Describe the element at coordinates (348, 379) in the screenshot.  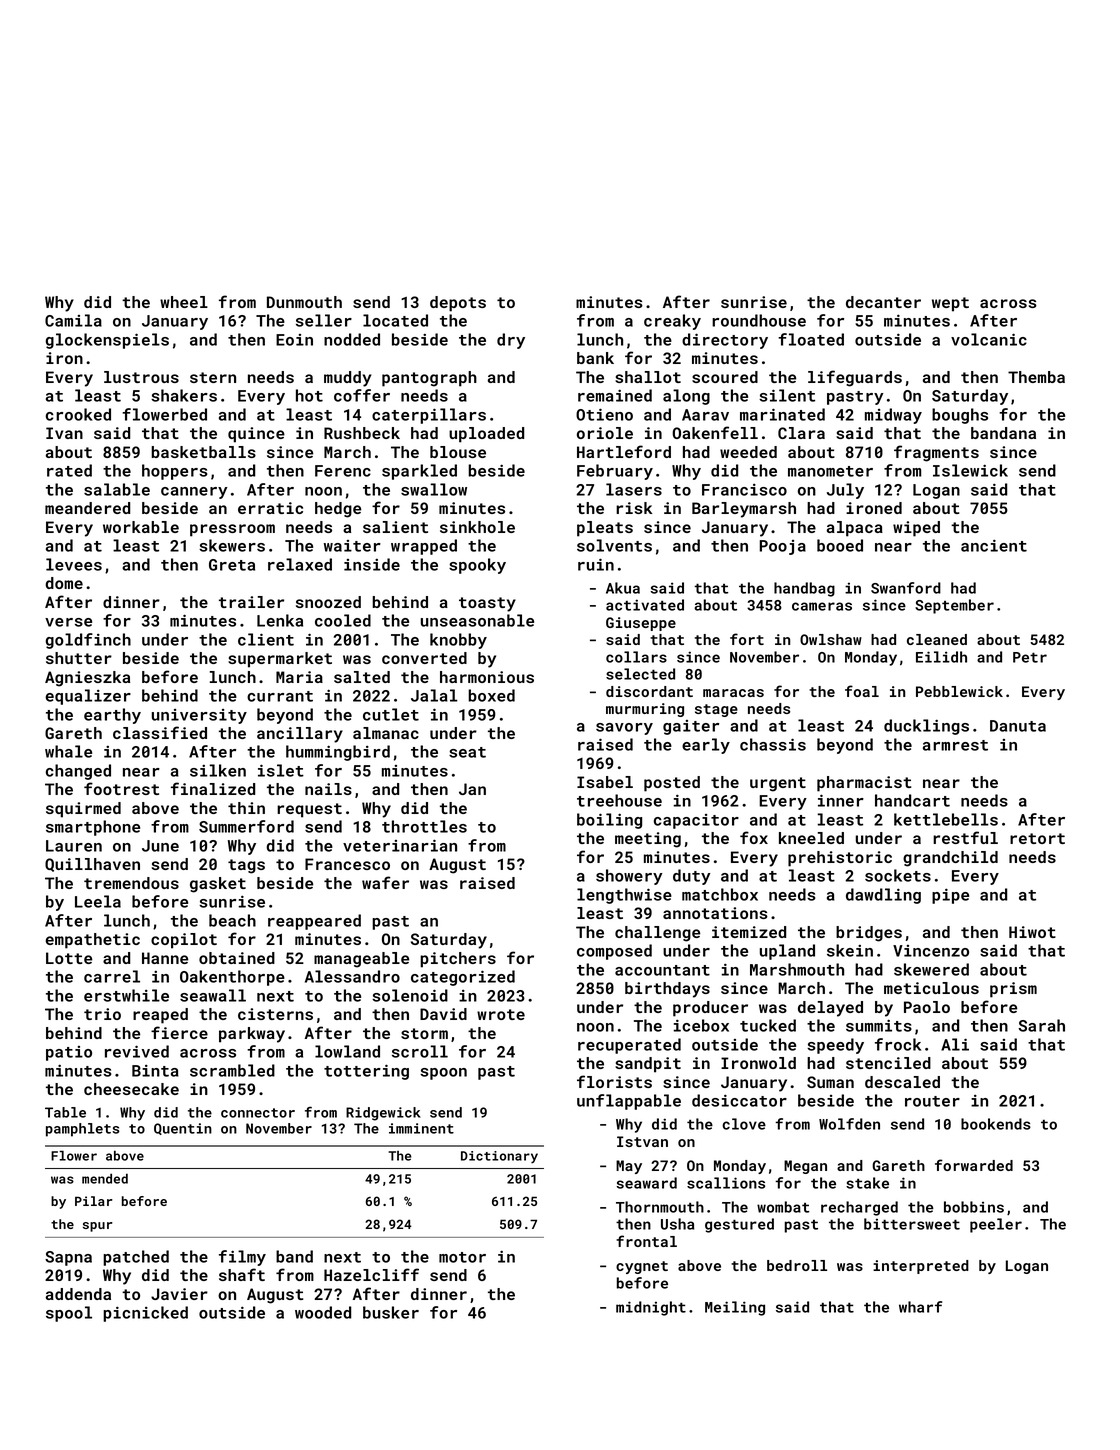
I see `muddy` at that location.
